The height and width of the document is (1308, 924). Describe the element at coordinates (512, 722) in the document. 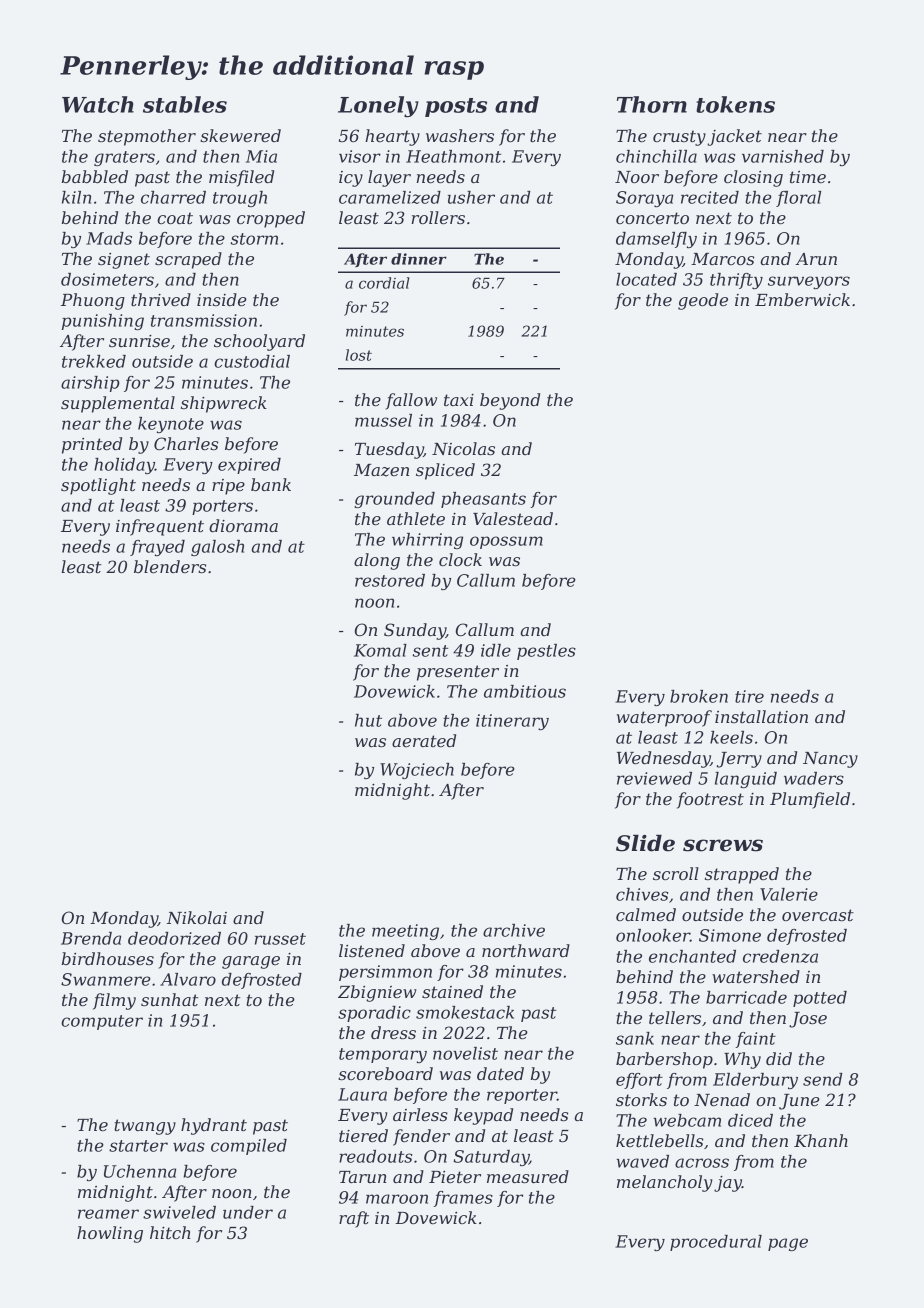

I see `itinerary` at that location.
